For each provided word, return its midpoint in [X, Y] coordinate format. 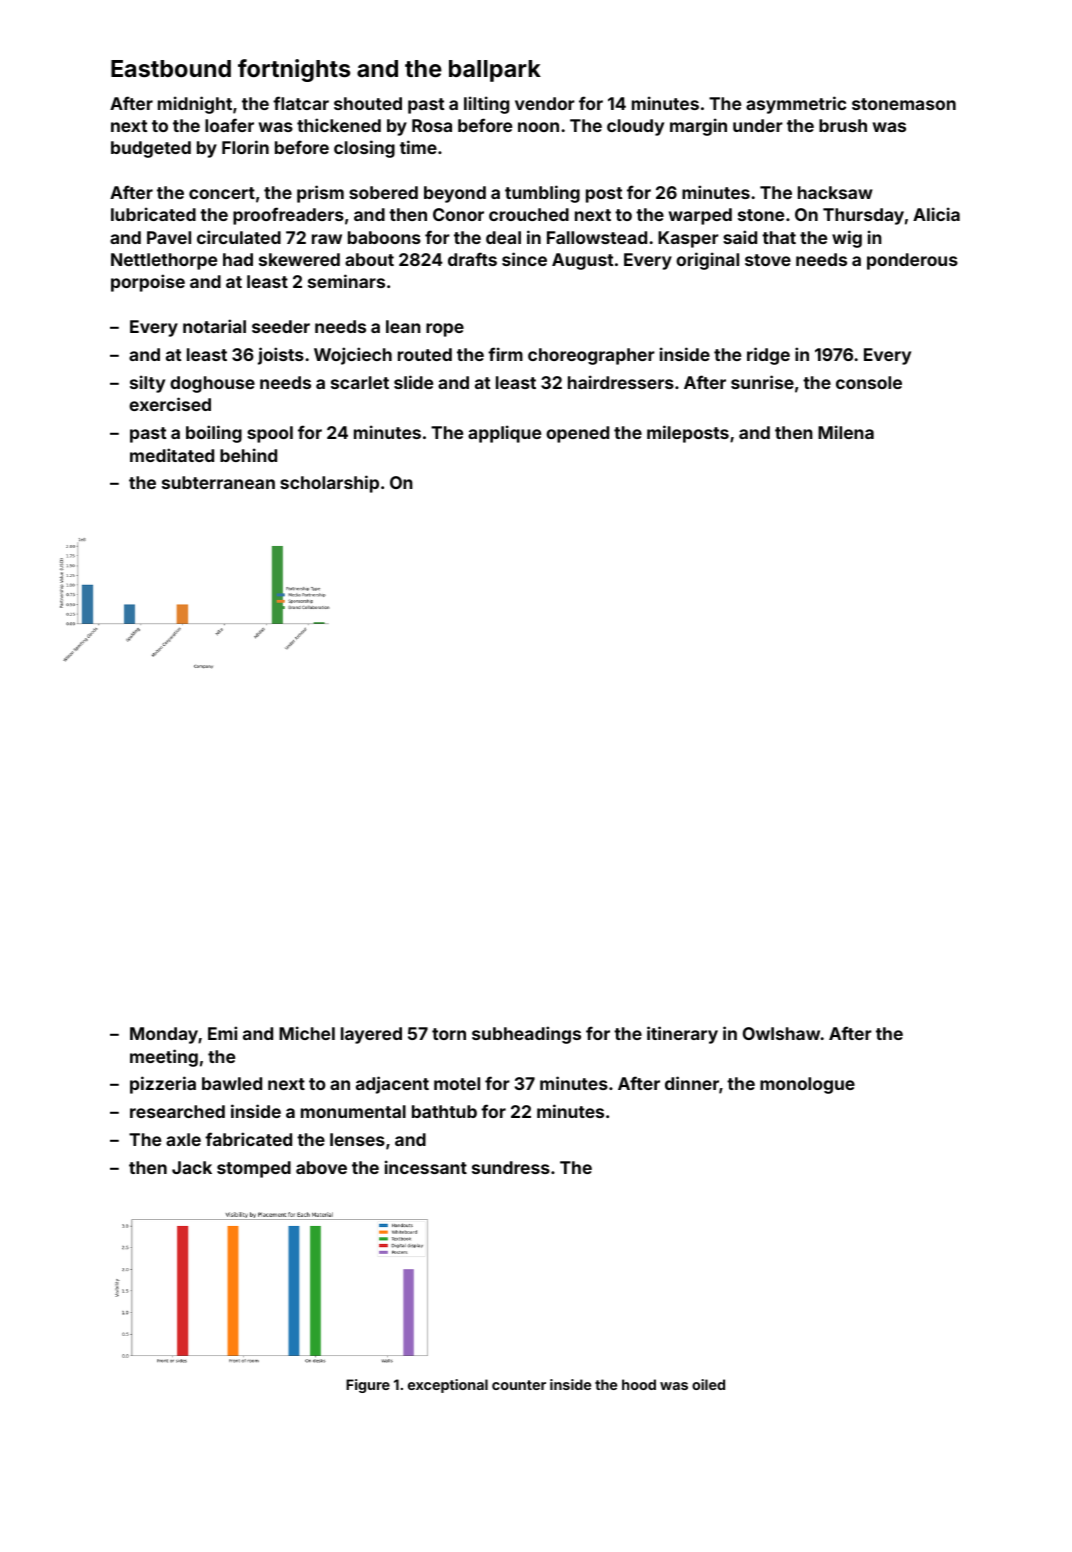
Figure [368, 1386]
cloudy [635, 127]
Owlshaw [782, 1033]
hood [639, 1384]
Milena [846, 432]
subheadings [526, 1035]
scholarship [329, 484]
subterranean [218, 482]
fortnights [294, 70]
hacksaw [835, 192]
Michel [307, 1033]
